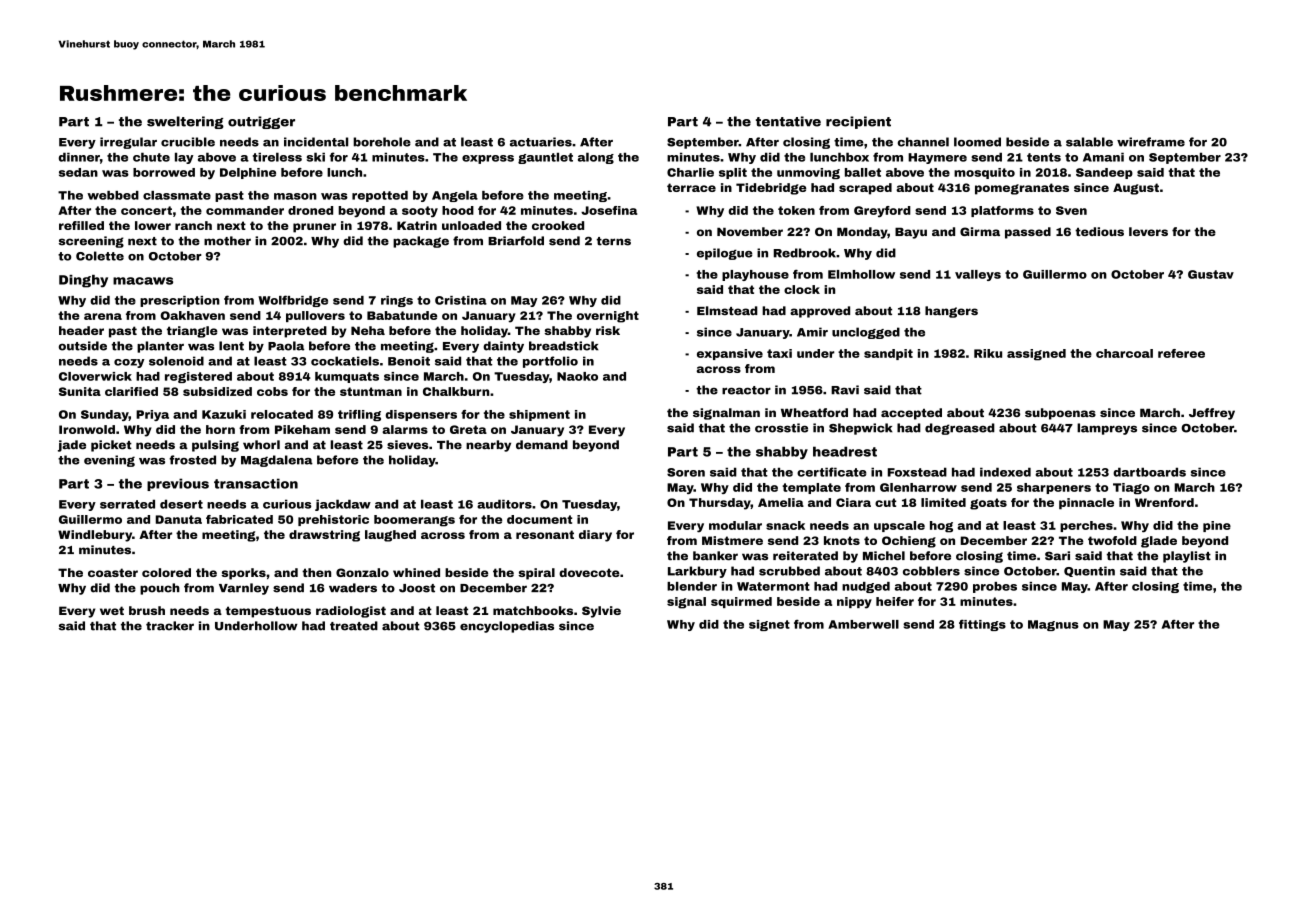 Image resolution: width=1308 pixels, height=924 pixels. I want to click on cobs, so click(272, 391).
